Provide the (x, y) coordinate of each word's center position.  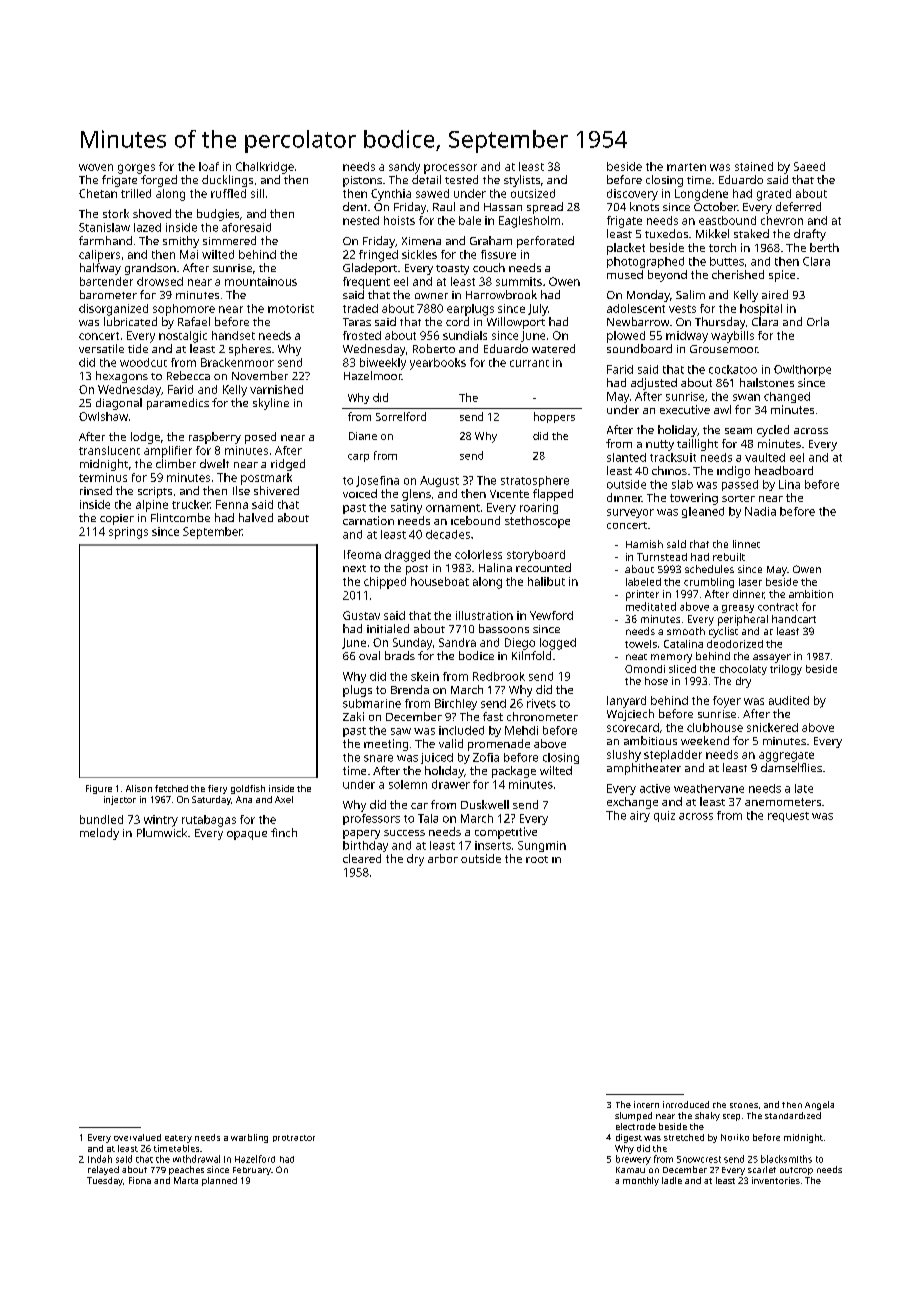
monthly (641, 1181)
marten (686, 167)
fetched (171, 788)
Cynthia (391, 195)
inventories (776, 1180)
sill (257, 193)
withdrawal (196, 1159)
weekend (705, 740)
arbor (443, 858)
